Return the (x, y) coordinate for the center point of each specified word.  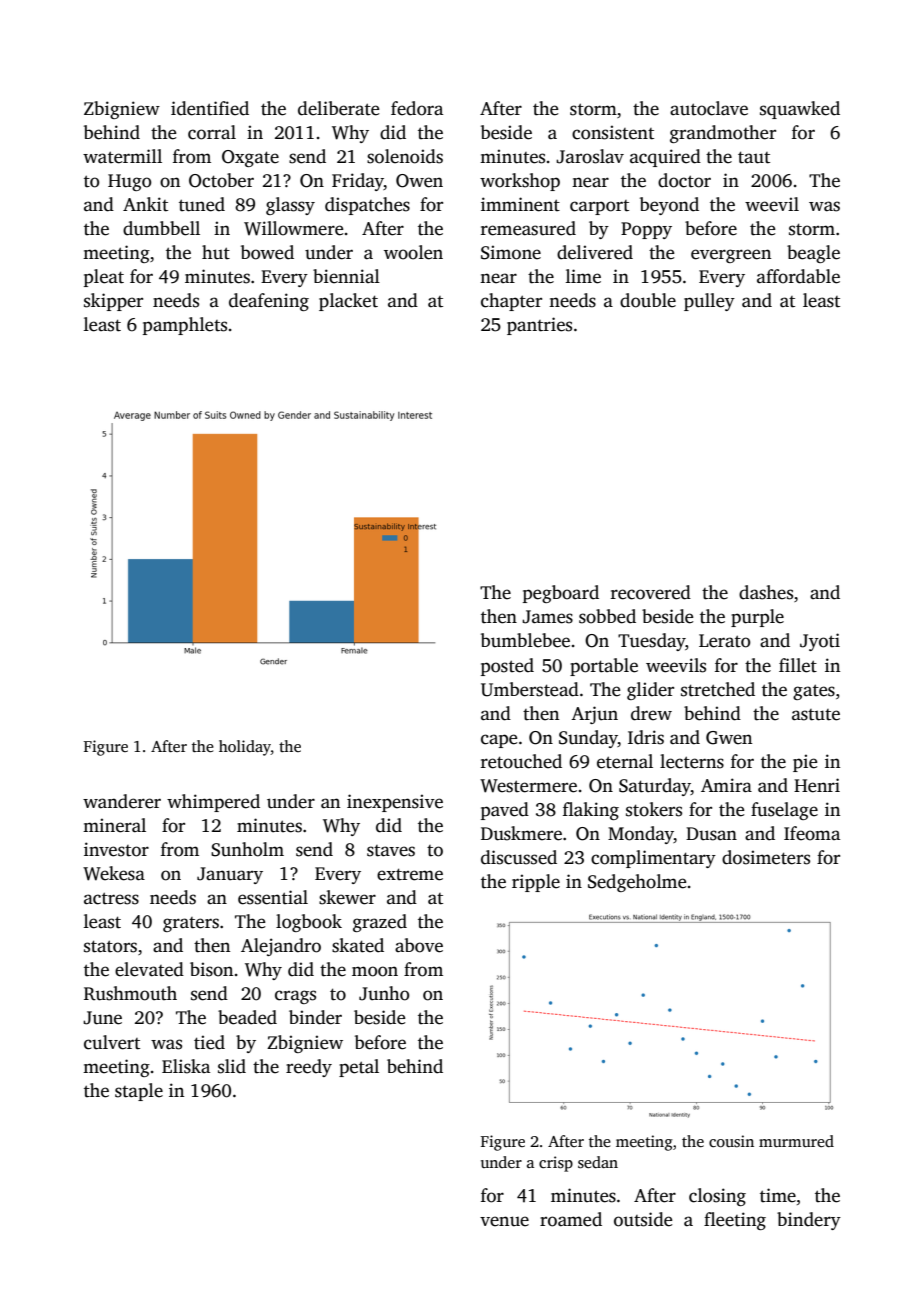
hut (216, 252)
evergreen (731, 256)
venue (504, 1221)
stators (110, 946)
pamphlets (185, 326)
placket (348, 302)
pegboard (561, 594)
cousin (731, 1141)
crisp (556, 1164)
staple (139, 1092)
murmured (796, 1141)
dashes (766, 592)
